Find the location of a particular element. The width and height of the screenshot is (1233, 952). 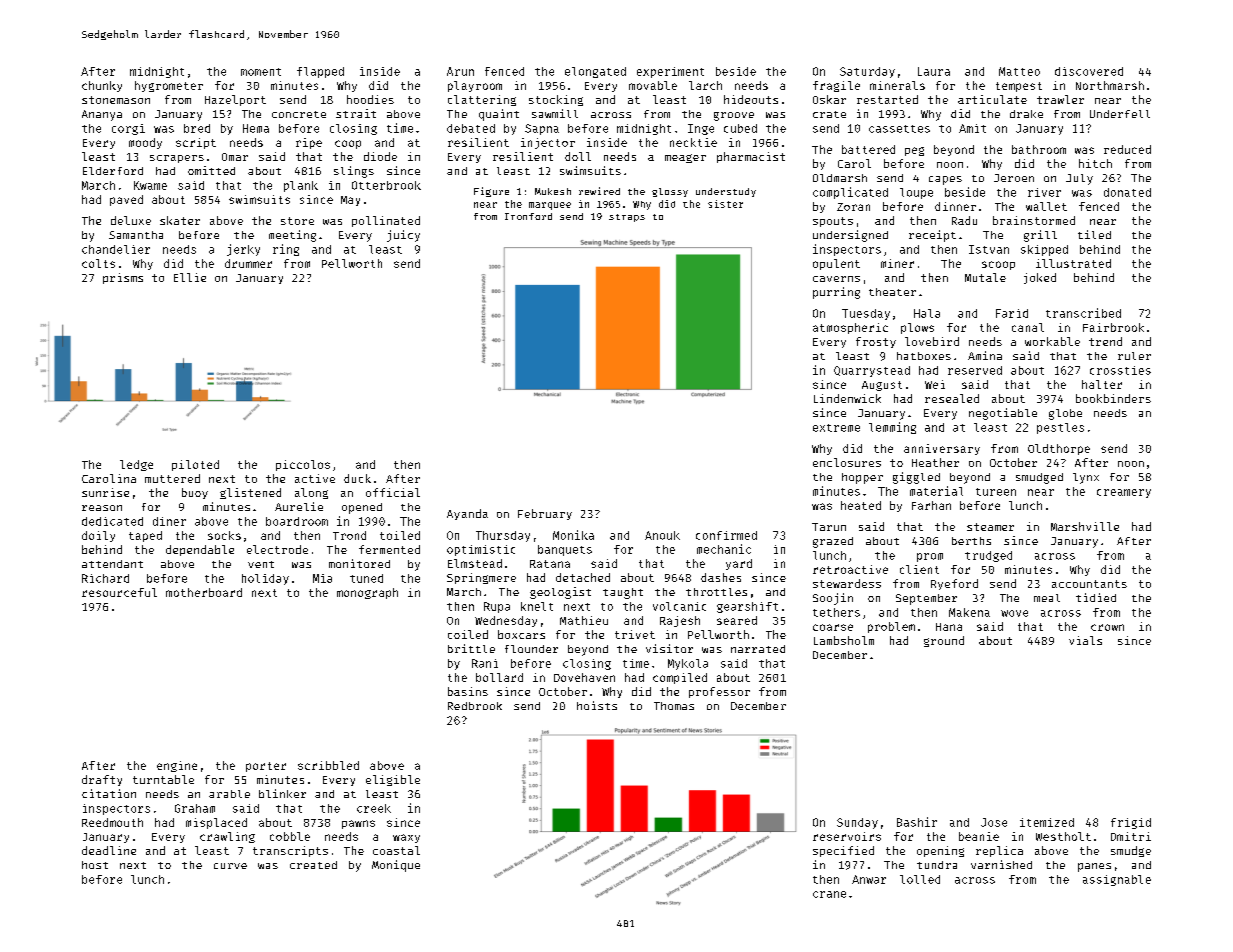

juicy is located at coordinates (403, 236).
